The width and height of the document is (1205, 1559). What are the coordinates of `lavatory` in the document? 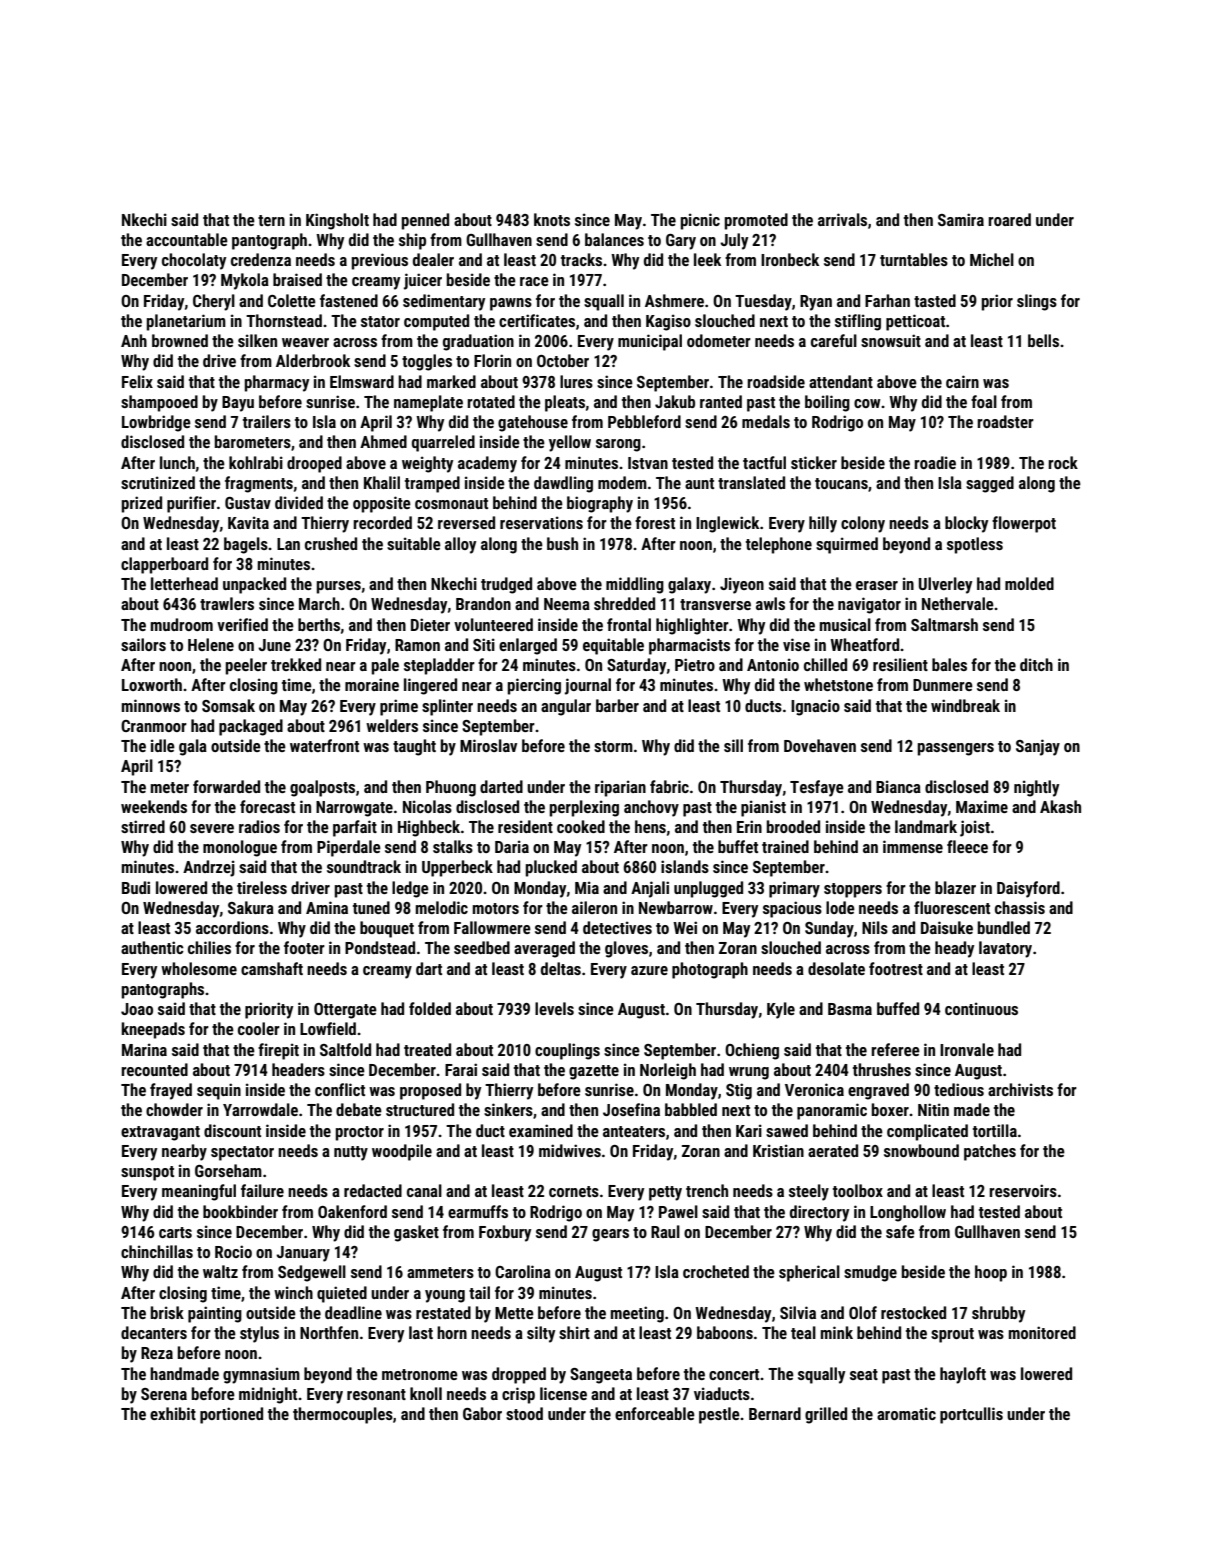 It's located at (1005, 949).
